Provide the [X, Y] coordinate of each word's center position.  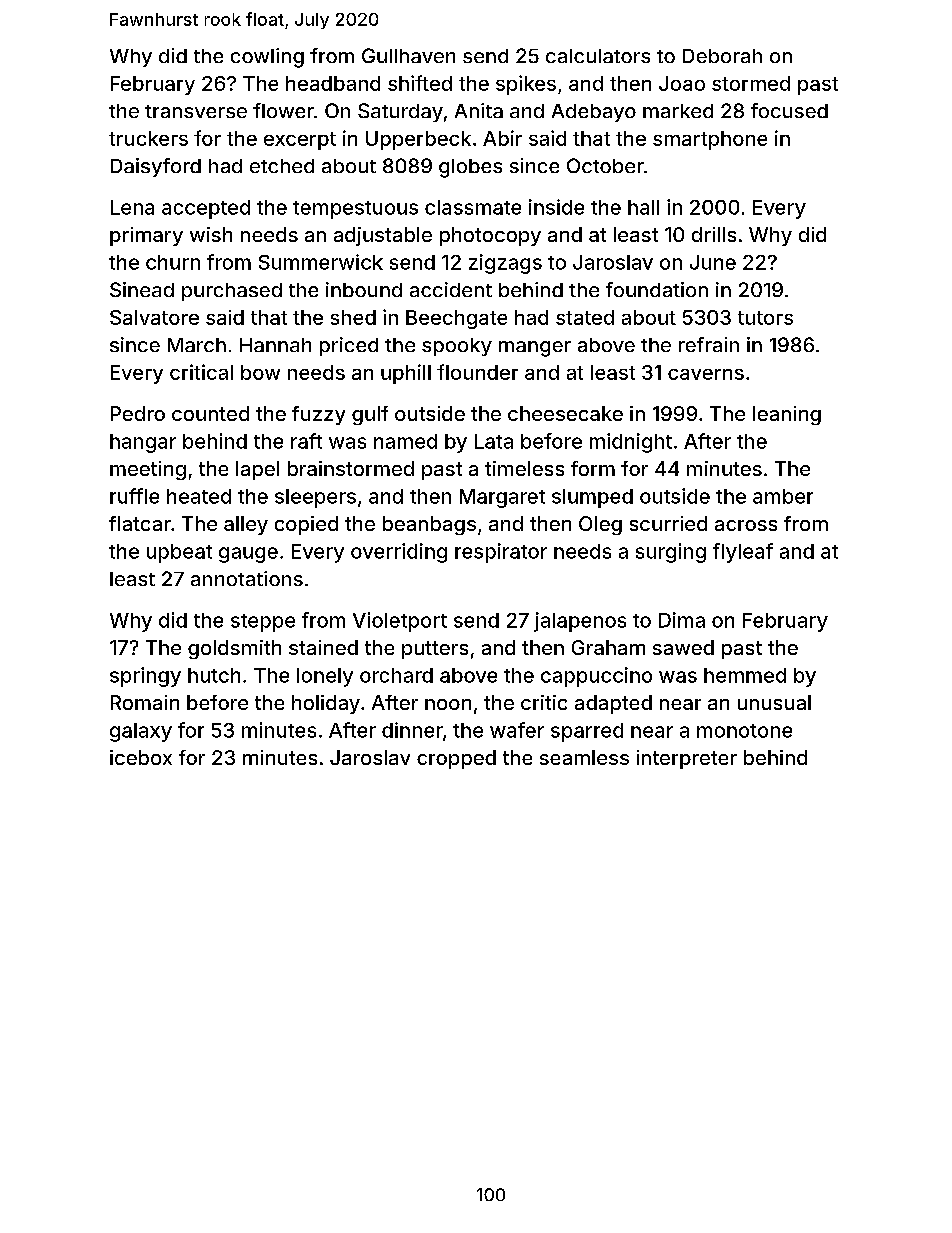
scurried [668, 523]
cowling [267, 58]
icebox [141, 757]
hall [643, 207]
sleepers [315, 498]
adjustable [383, 236]
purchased [232, 292]
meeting [148, 470]
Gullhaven [408, 55]
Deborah [722, 56]
